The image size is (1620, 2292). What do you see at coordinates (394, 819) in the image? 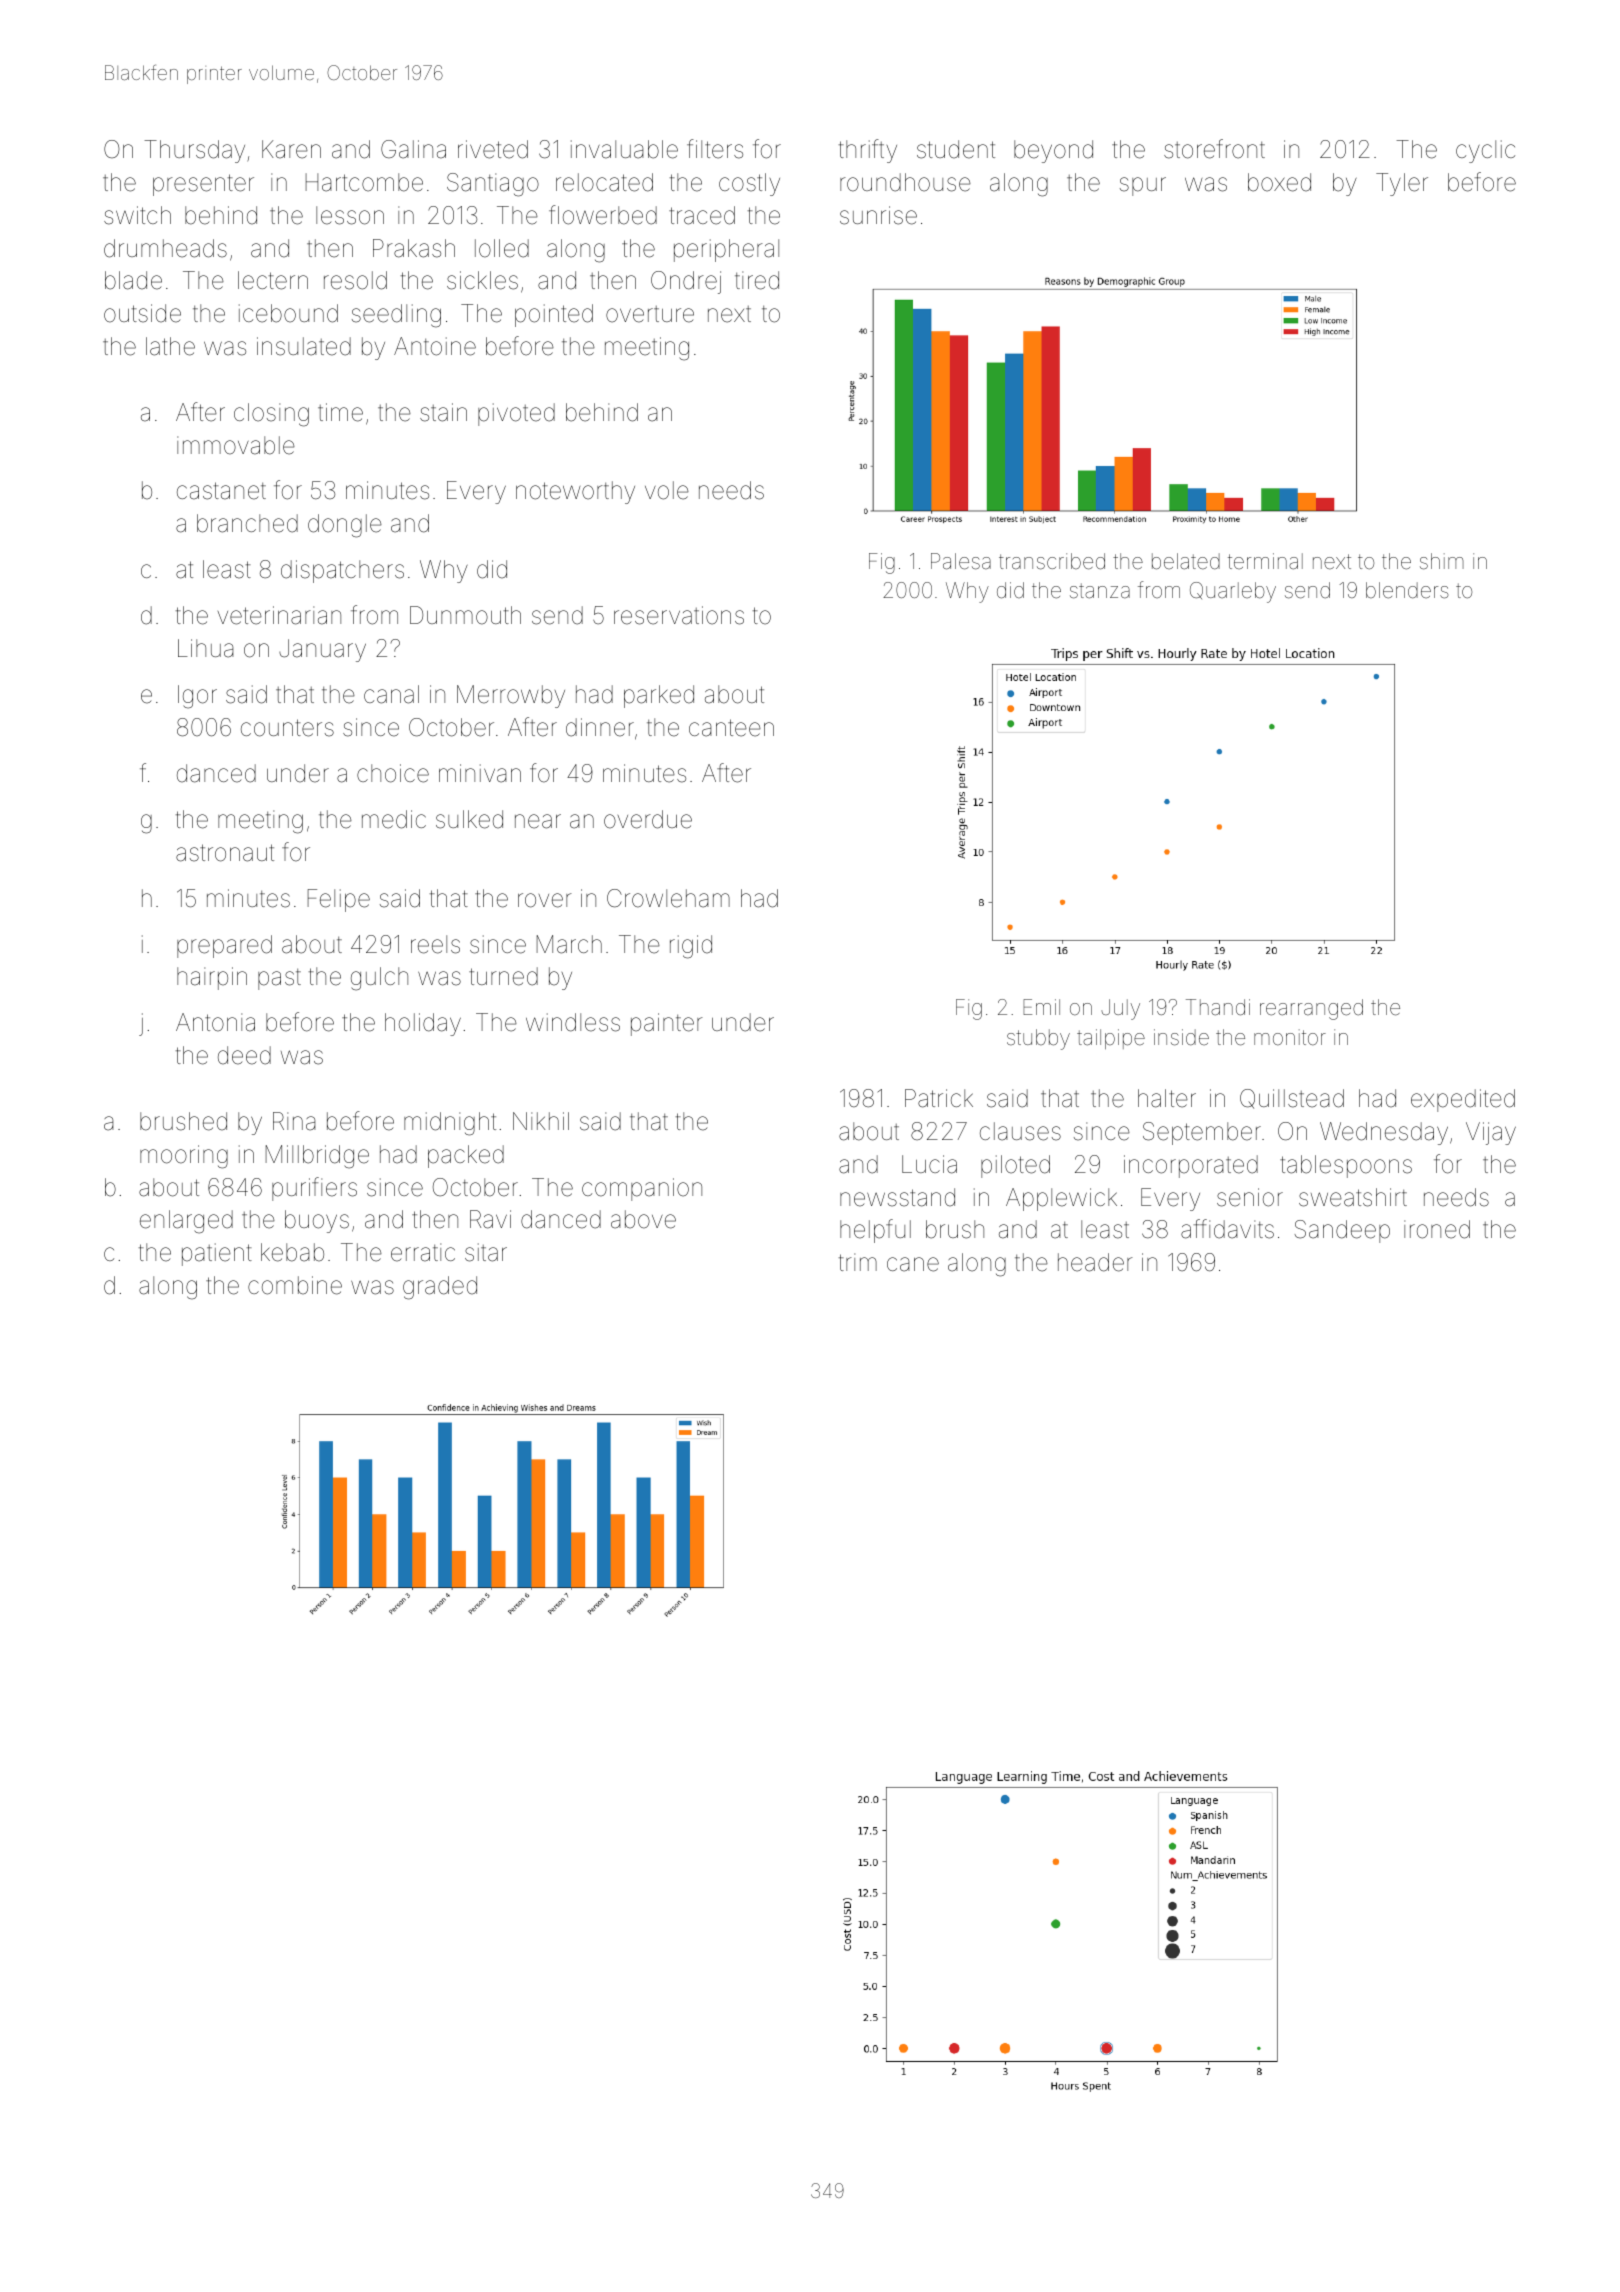
I see `medic` at bounding box center [394, 819].
